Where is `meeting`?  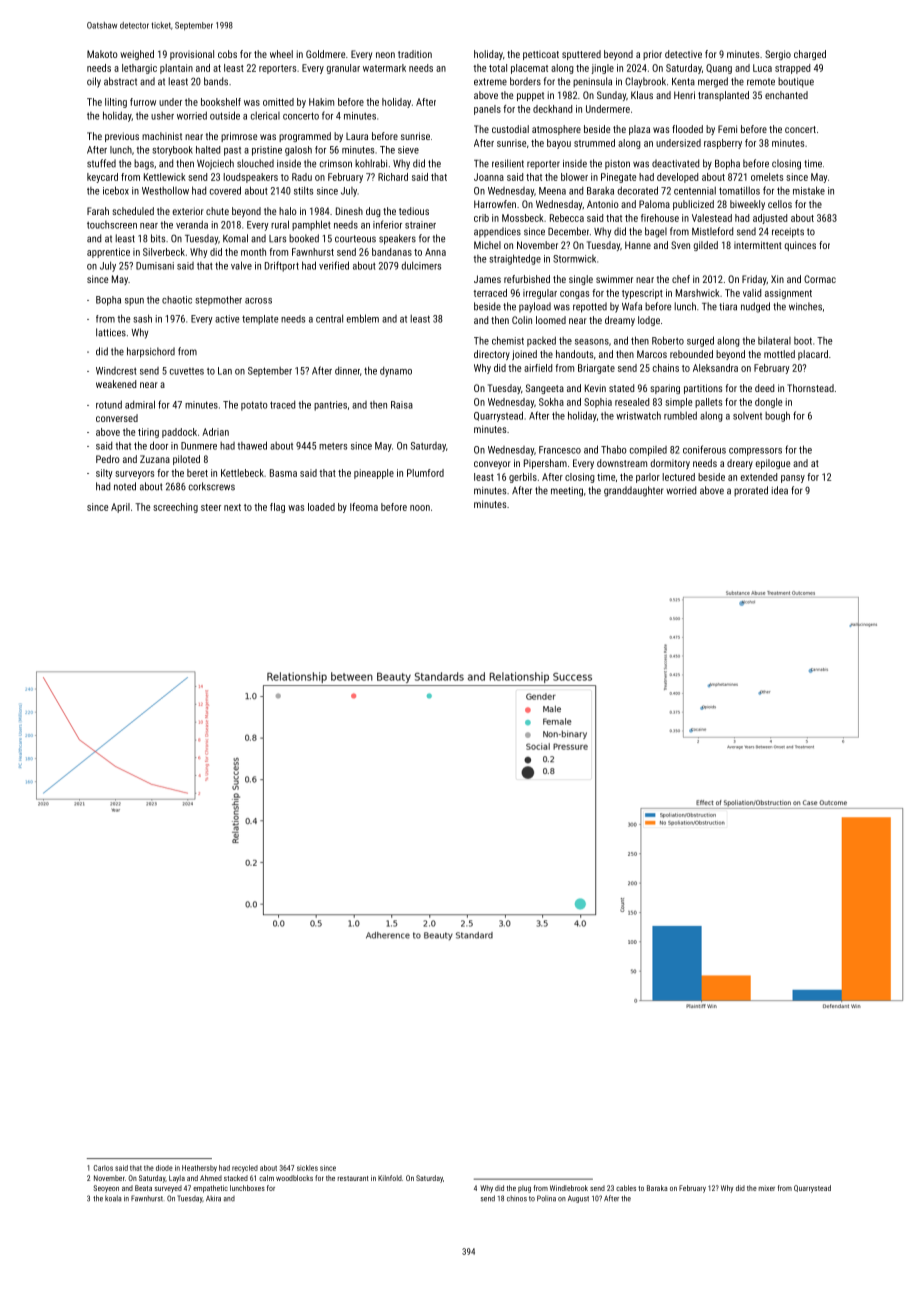
meeting is located at coordinates (567, 492).
